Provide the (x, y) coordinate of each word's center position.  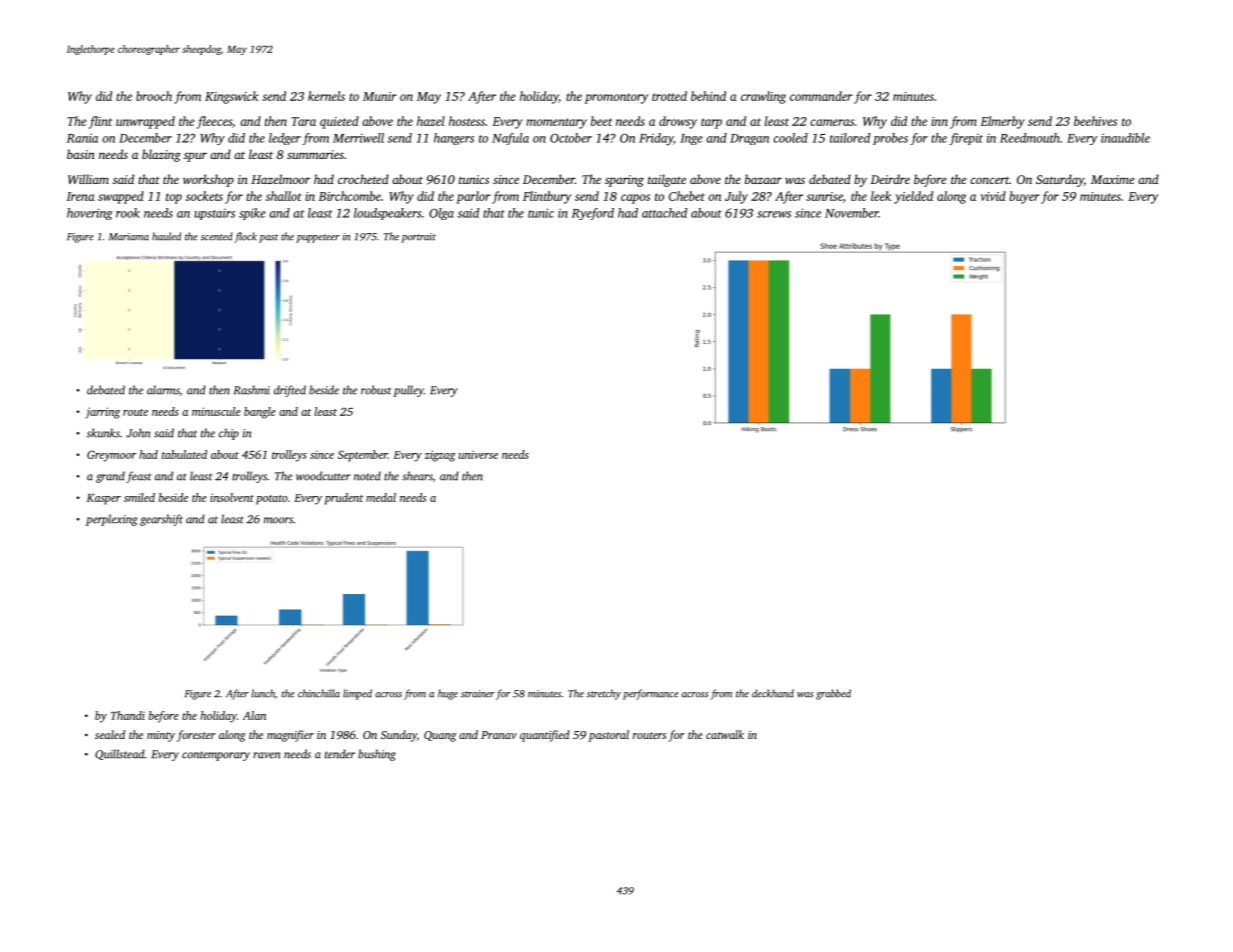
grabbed (833, 694)
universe (478, 454)
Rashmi (252, 390)
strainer (478, 694)
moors (278, 520)
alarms (163, 390)
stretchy (604, 694)
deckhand (773, 693)
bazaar (763, 179)
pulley (408, 391)
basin (81, 154)
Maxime (1112, 179)
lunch (263, 693)
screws (774, 214)
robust (376, 390)
